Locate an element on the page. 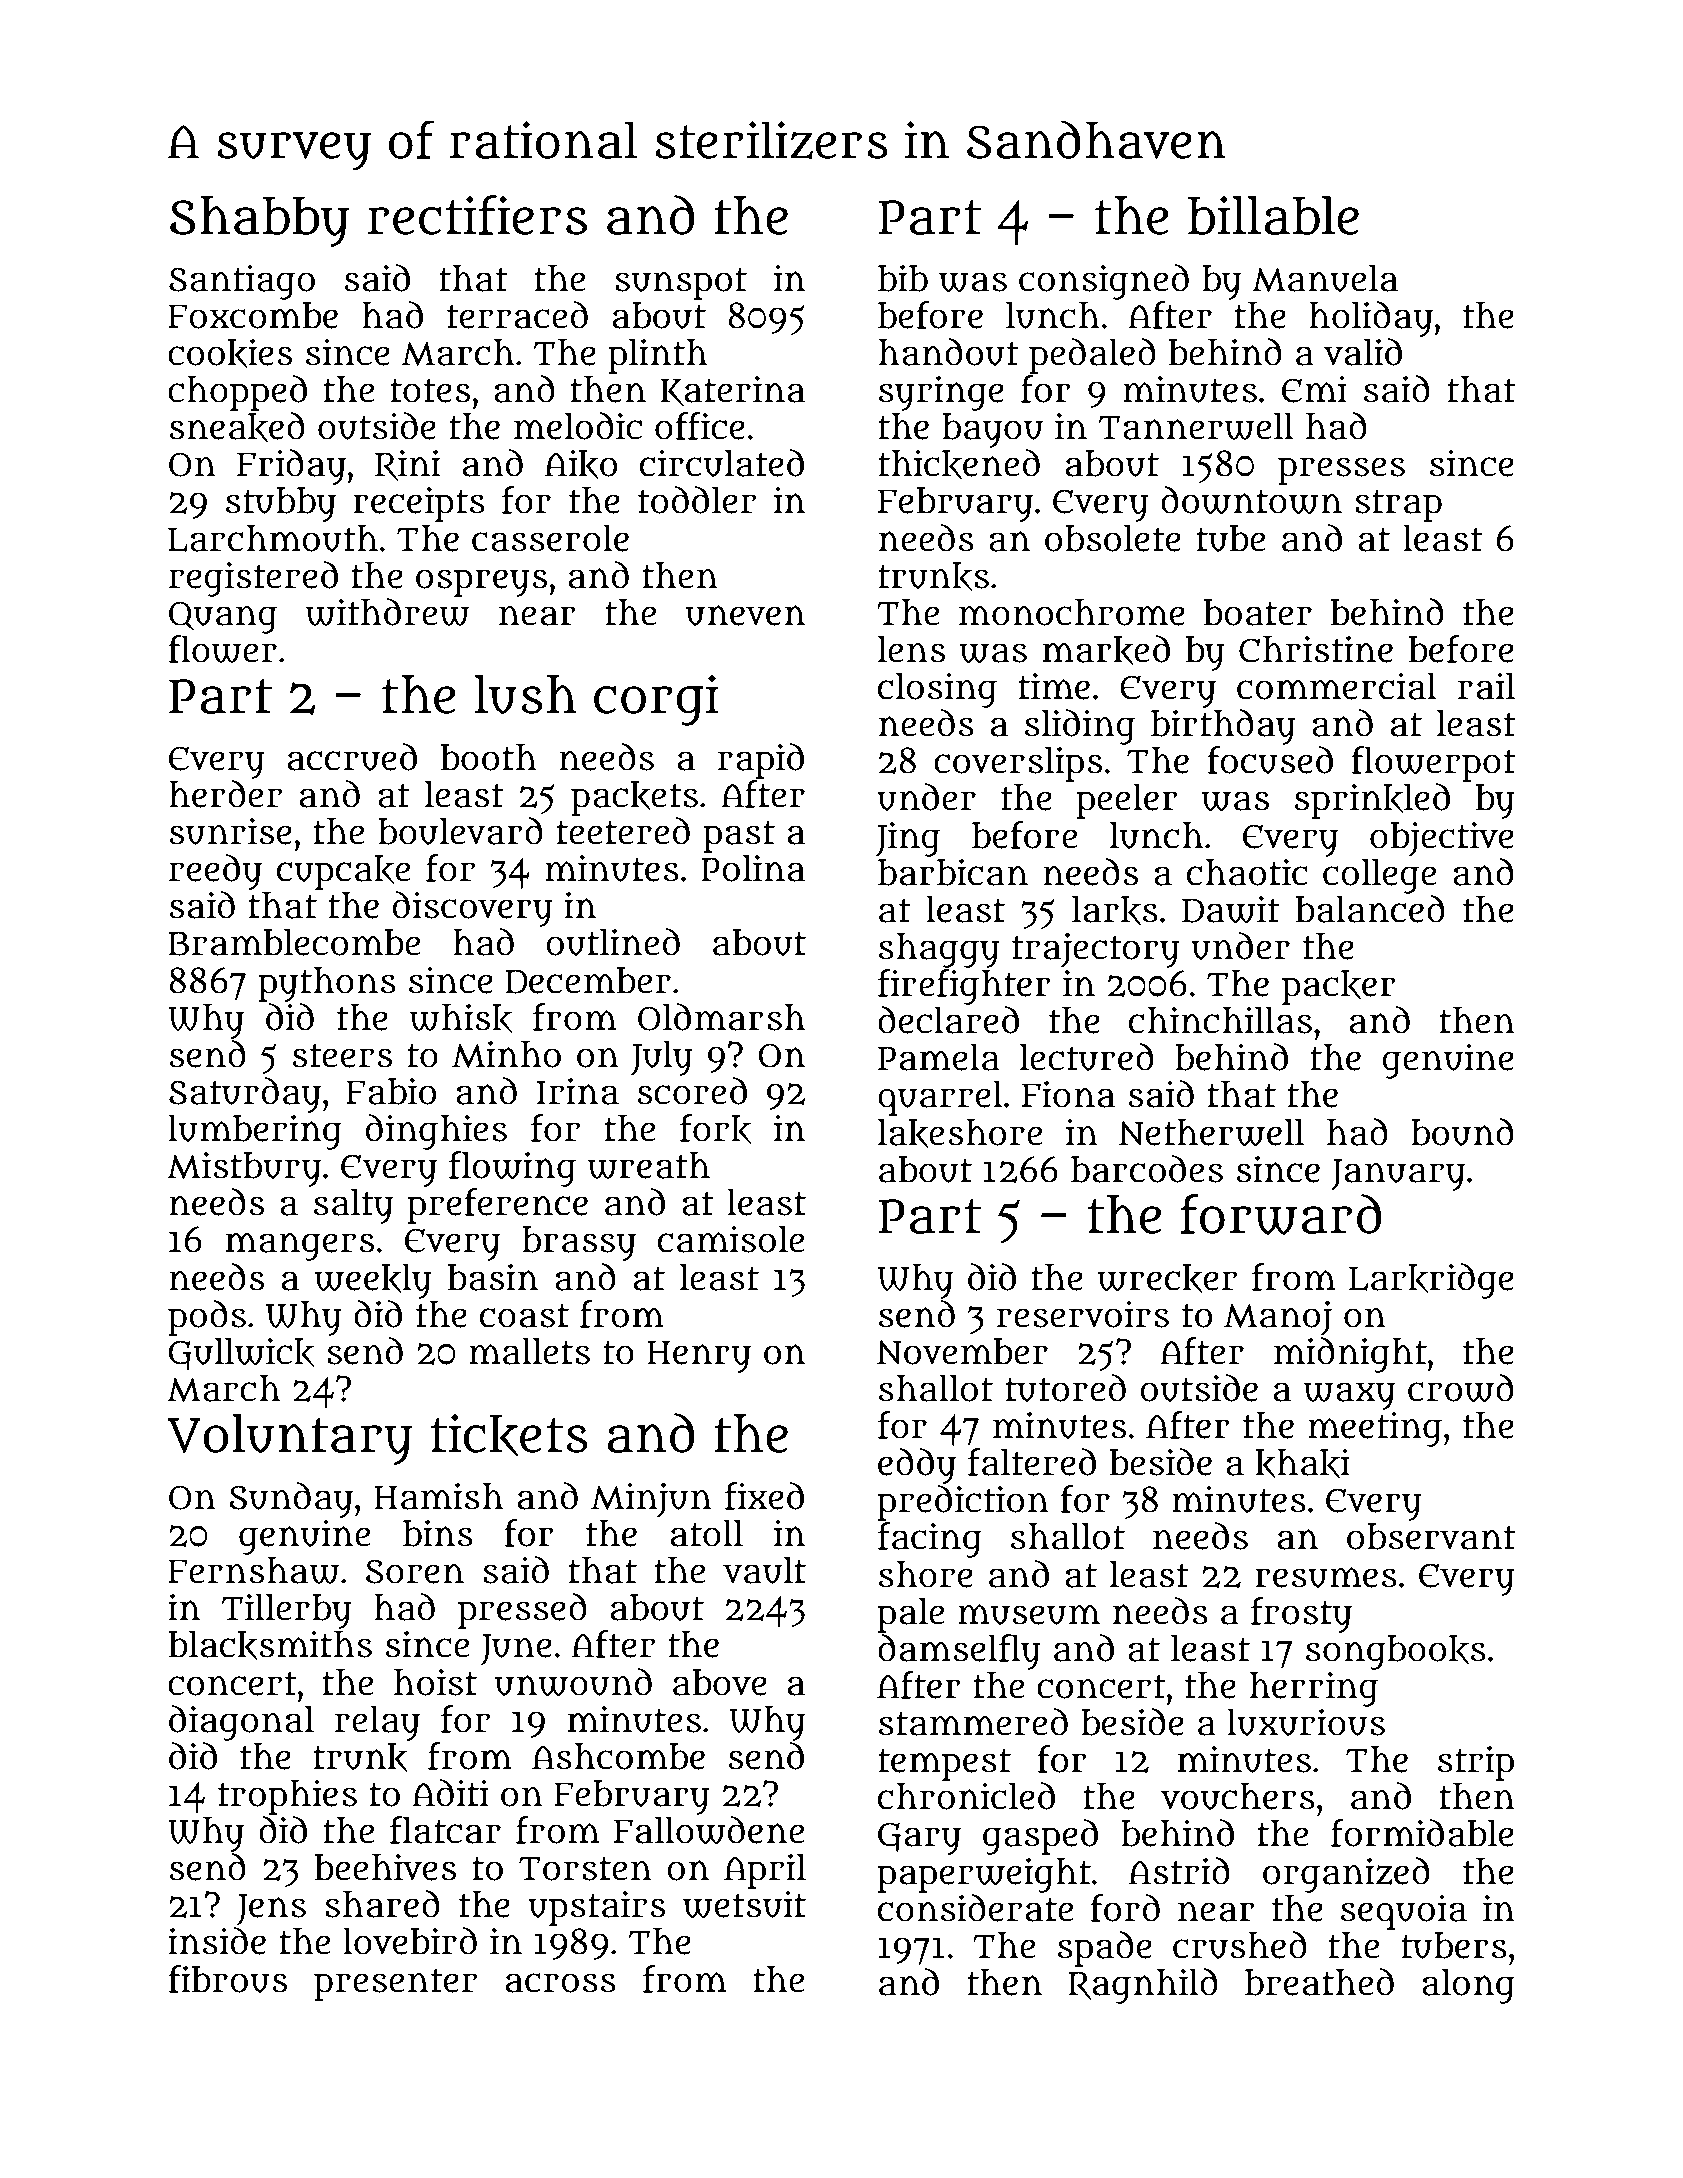 This page has height=2178, width=1683. relay is located at coordinates (377, 1723).
